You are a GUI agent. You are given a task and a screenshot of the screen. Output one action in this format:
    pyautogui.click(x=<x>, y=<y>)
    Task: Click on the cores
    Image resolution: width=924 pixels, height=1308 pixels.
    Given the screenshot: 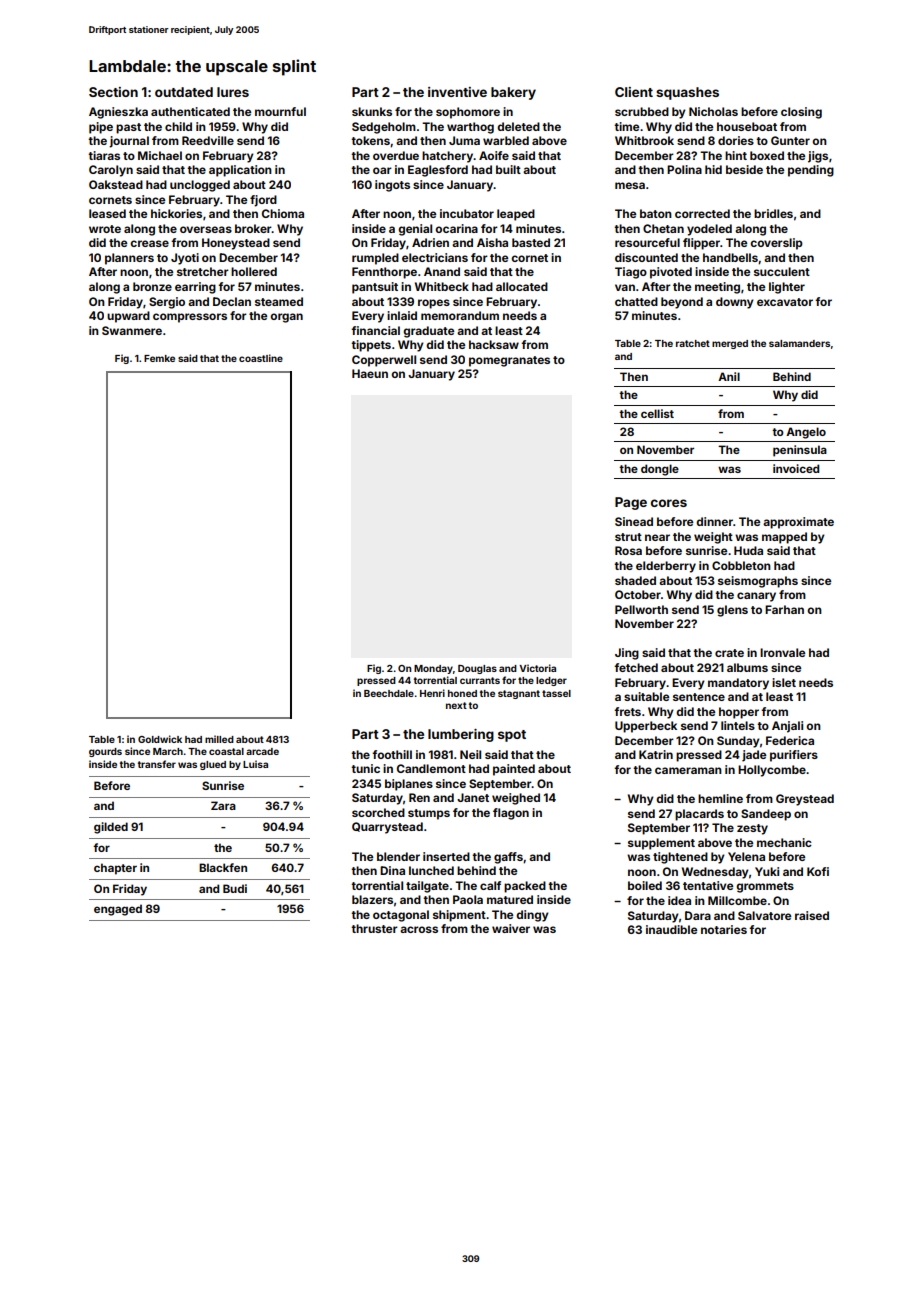 What is the action you would take?
    pyautogui.click(x=669, y=503)
